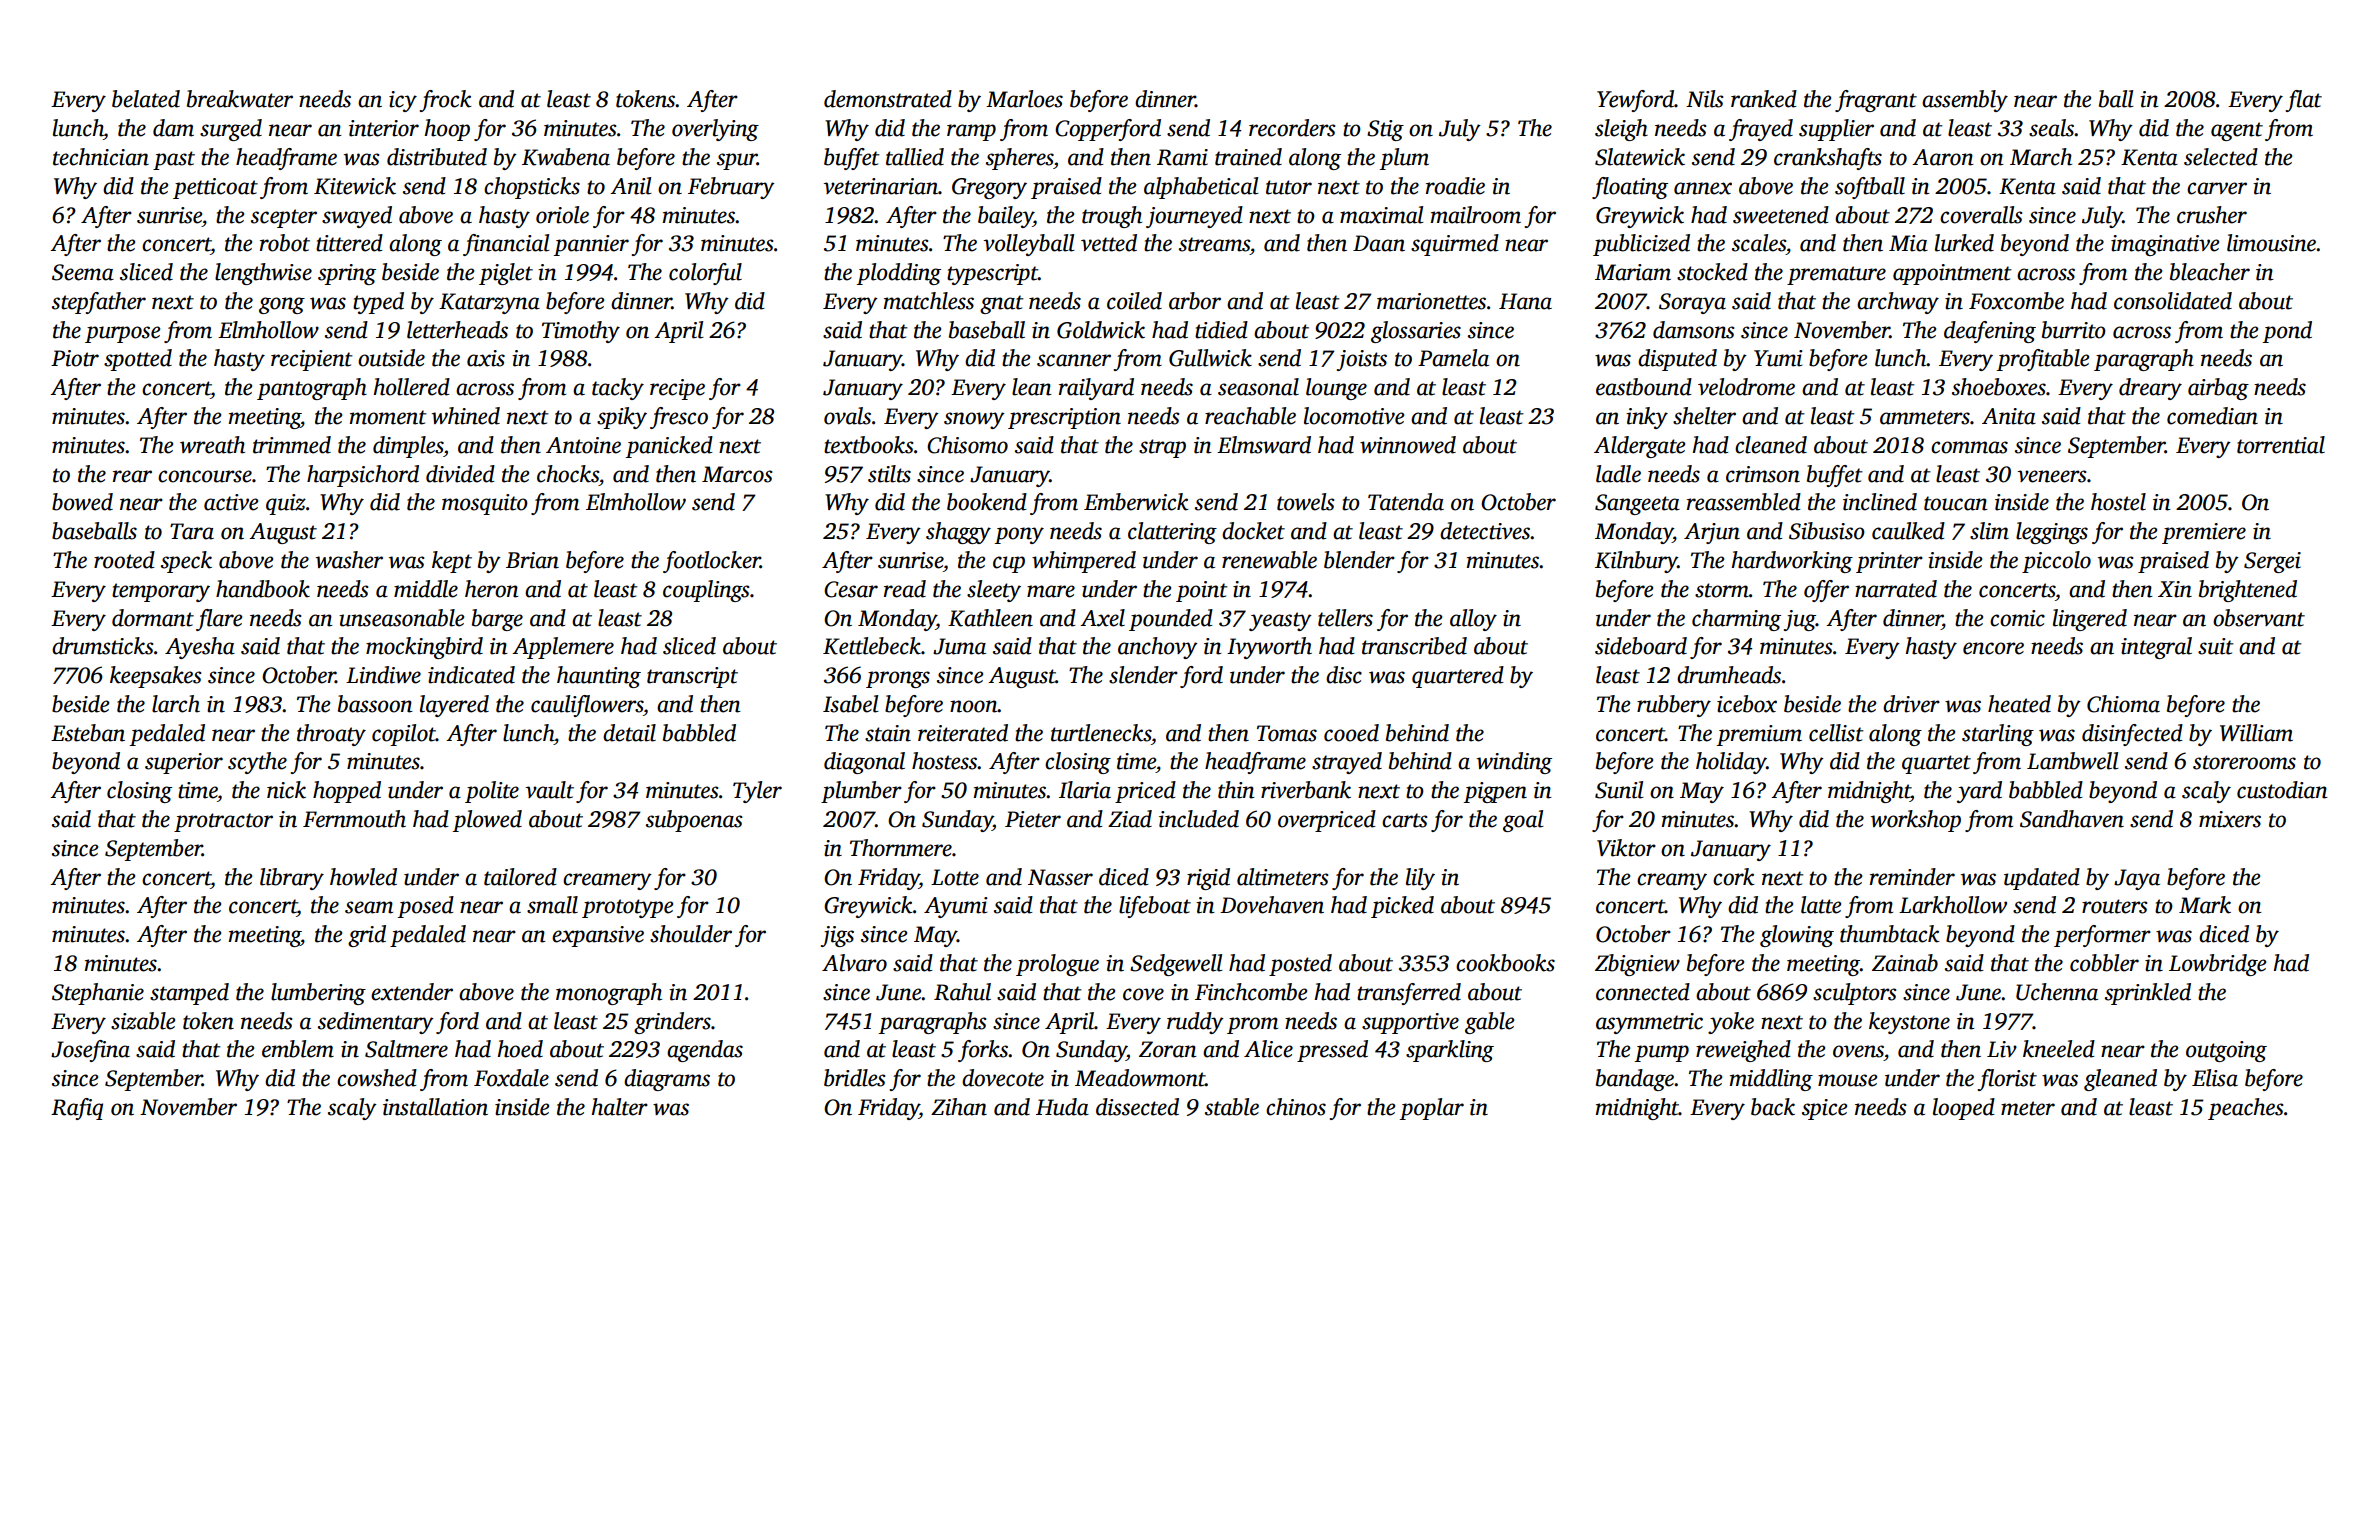  What do you see at coordinates (1998, 735) in the document?
I see `starling` at bounding box center [1998, 735].
